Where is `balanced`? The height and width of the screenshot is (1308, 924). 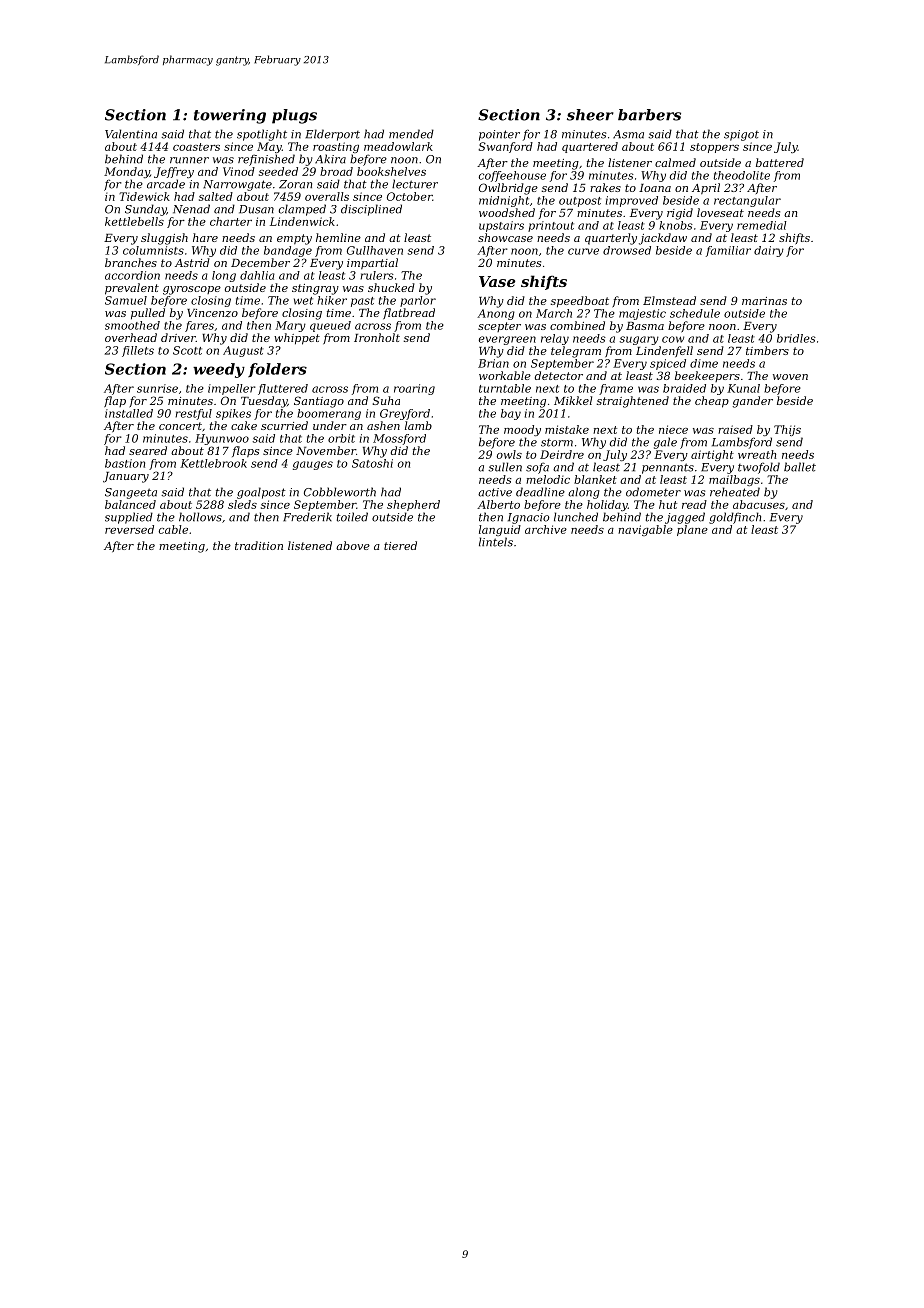
balanced is located at coordinates (130, 504).
